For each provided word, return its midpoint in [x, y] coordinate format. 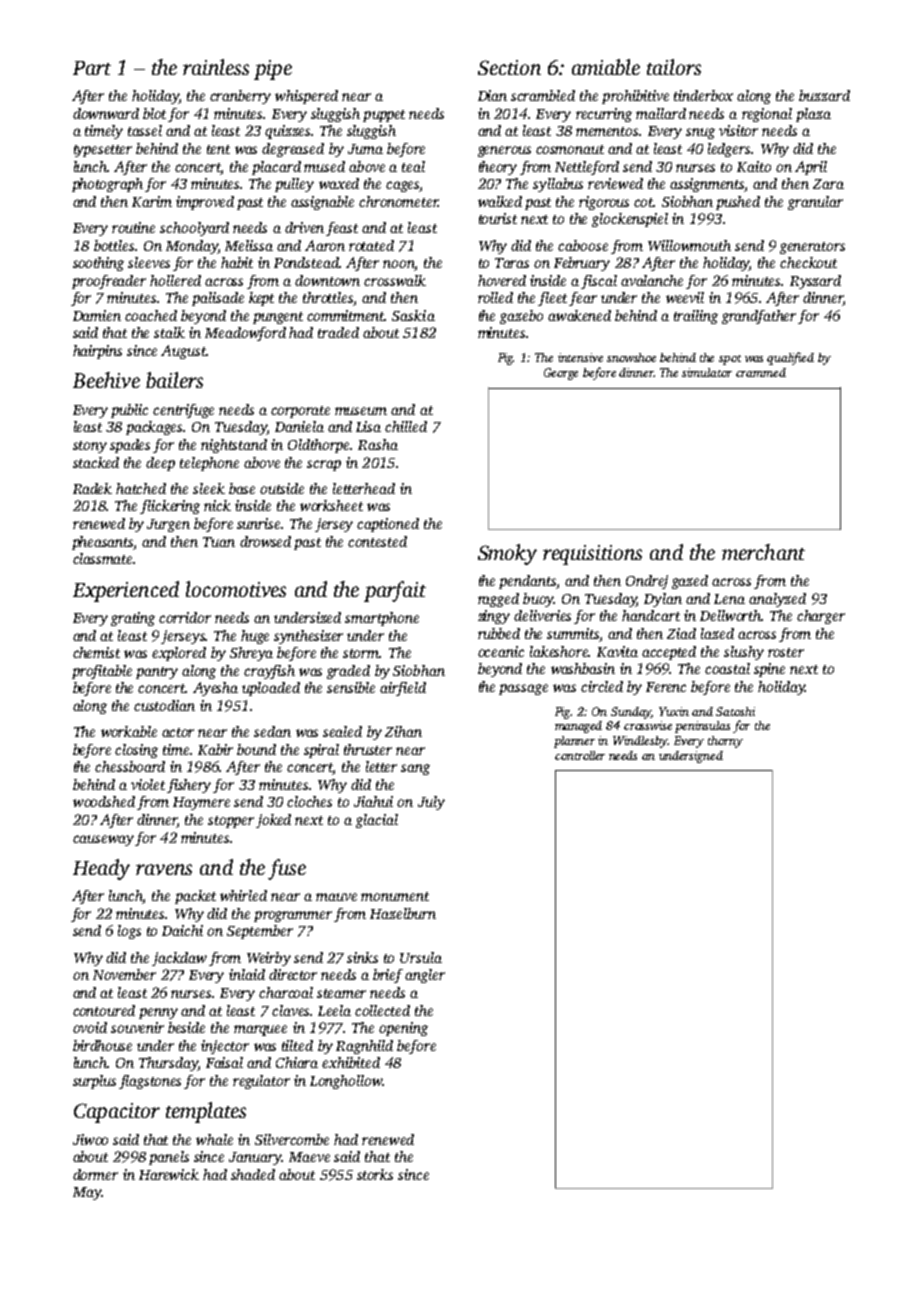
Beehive [106, 380]
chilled [406, 426]
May [87, 1193]
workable [129, 731]
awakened [579, 315]
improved [205, 203]
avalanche [652, 280]
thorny [725, 742]
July [431, 803]
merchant [763, 552]
